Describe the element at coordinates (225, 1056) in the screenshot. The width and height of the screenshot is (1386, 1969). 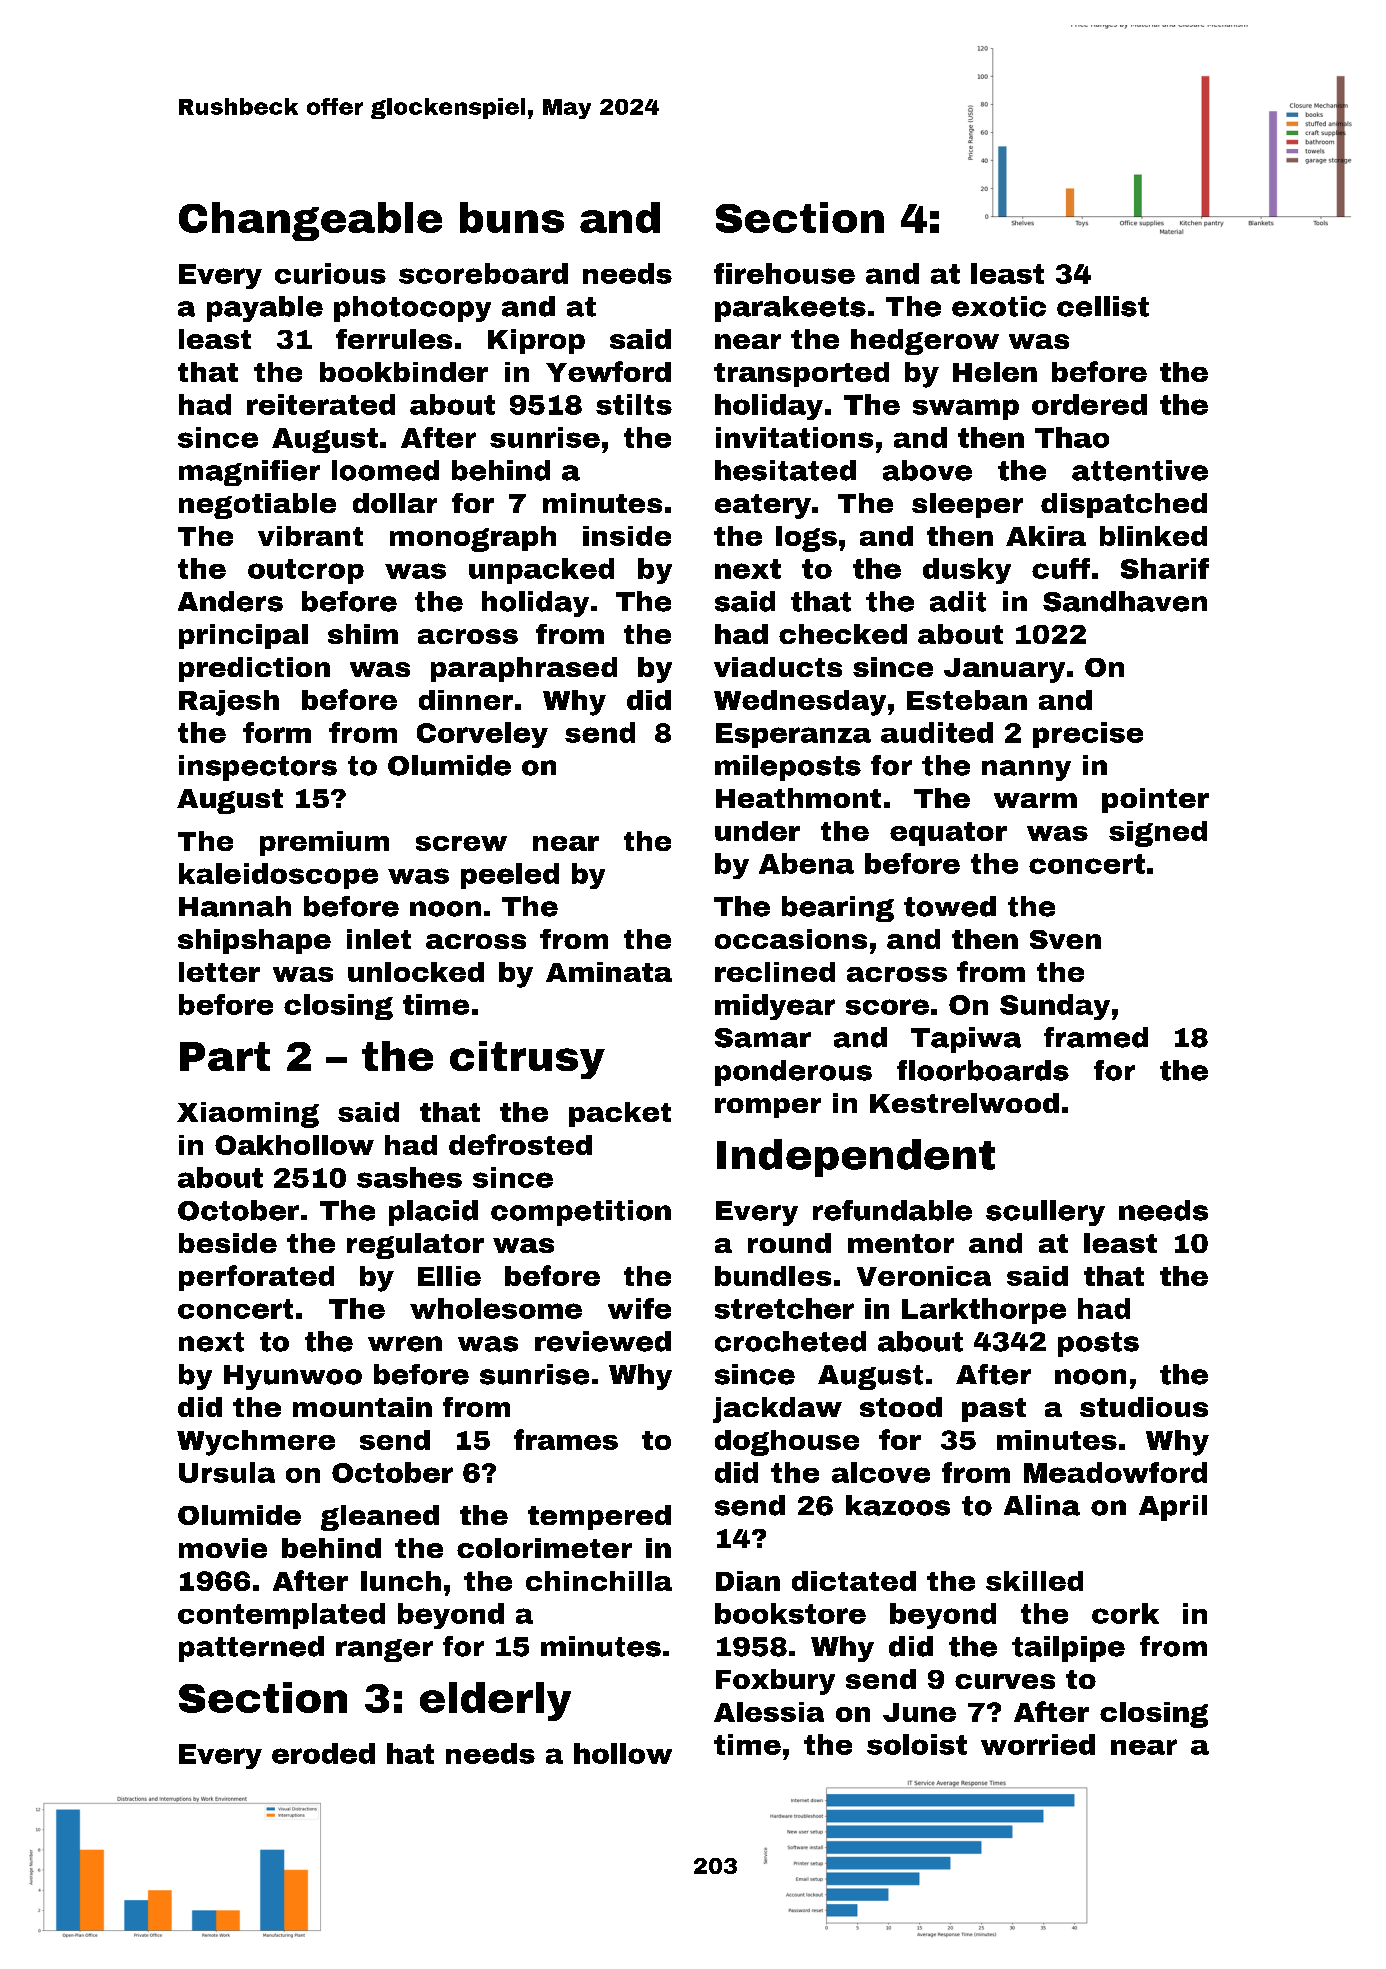
I see `Part` at that location.
